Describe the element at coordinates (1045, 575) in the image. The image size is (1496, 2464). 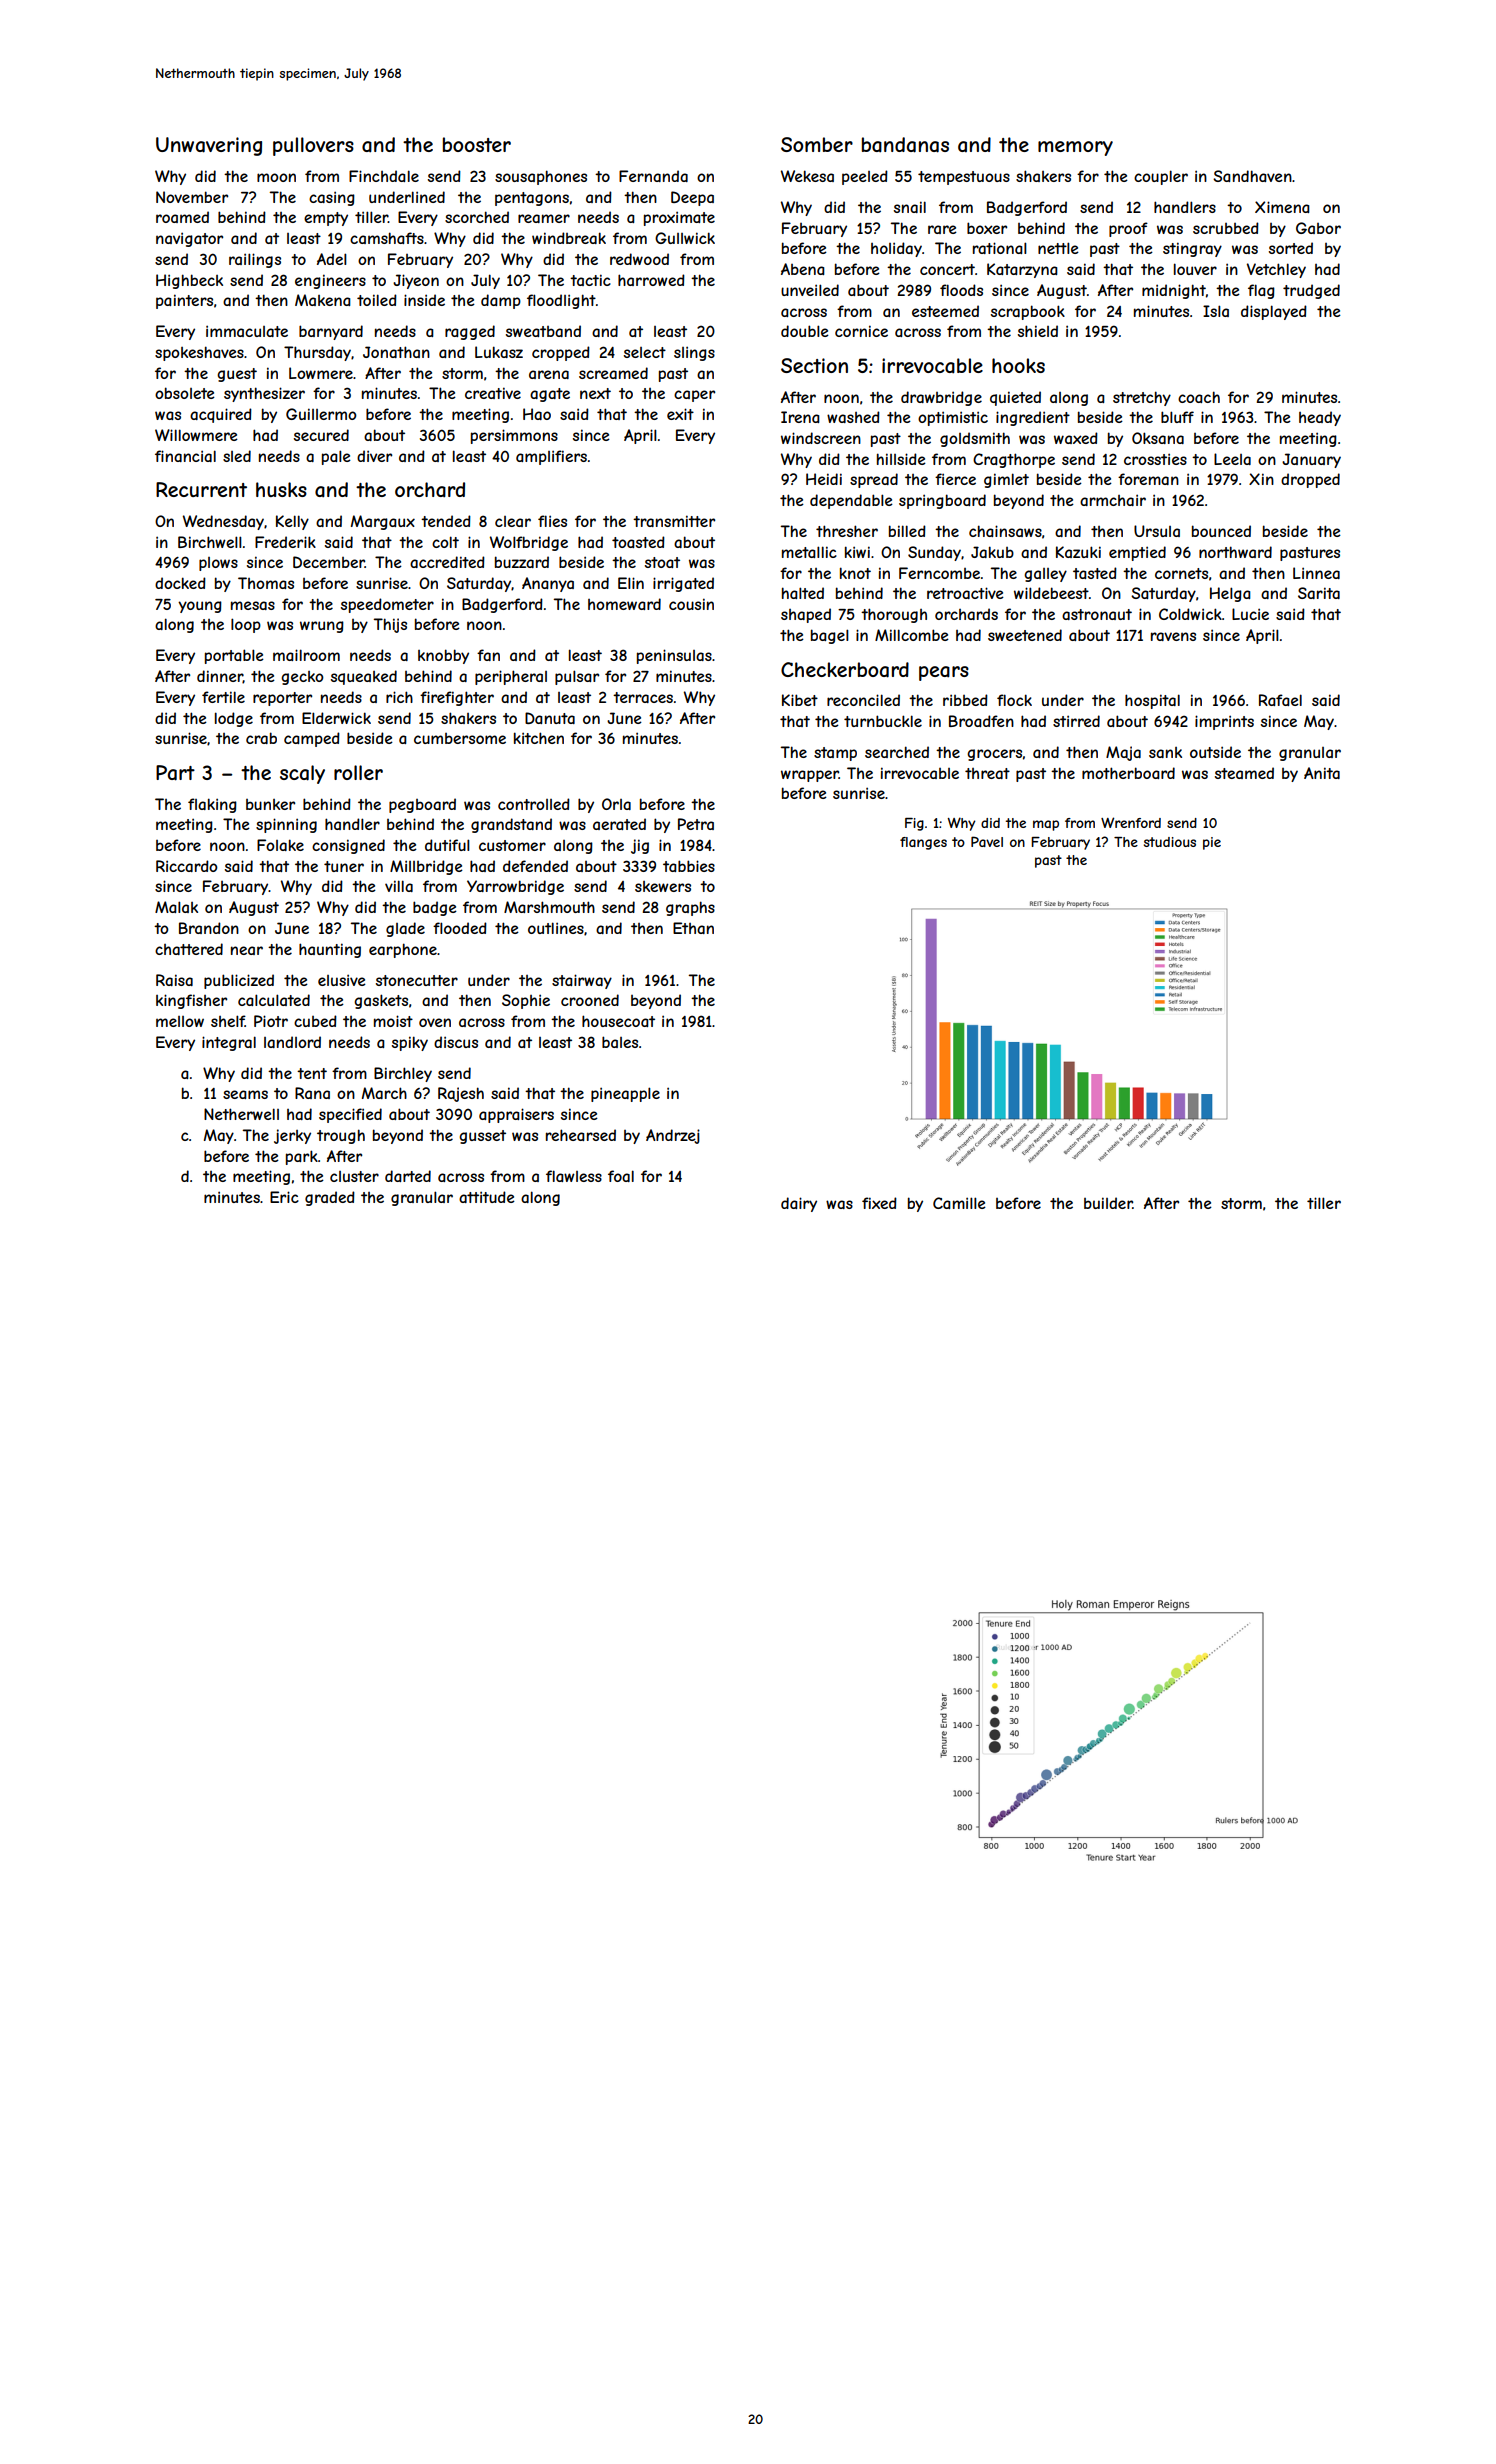
I see `galley` at that location.
